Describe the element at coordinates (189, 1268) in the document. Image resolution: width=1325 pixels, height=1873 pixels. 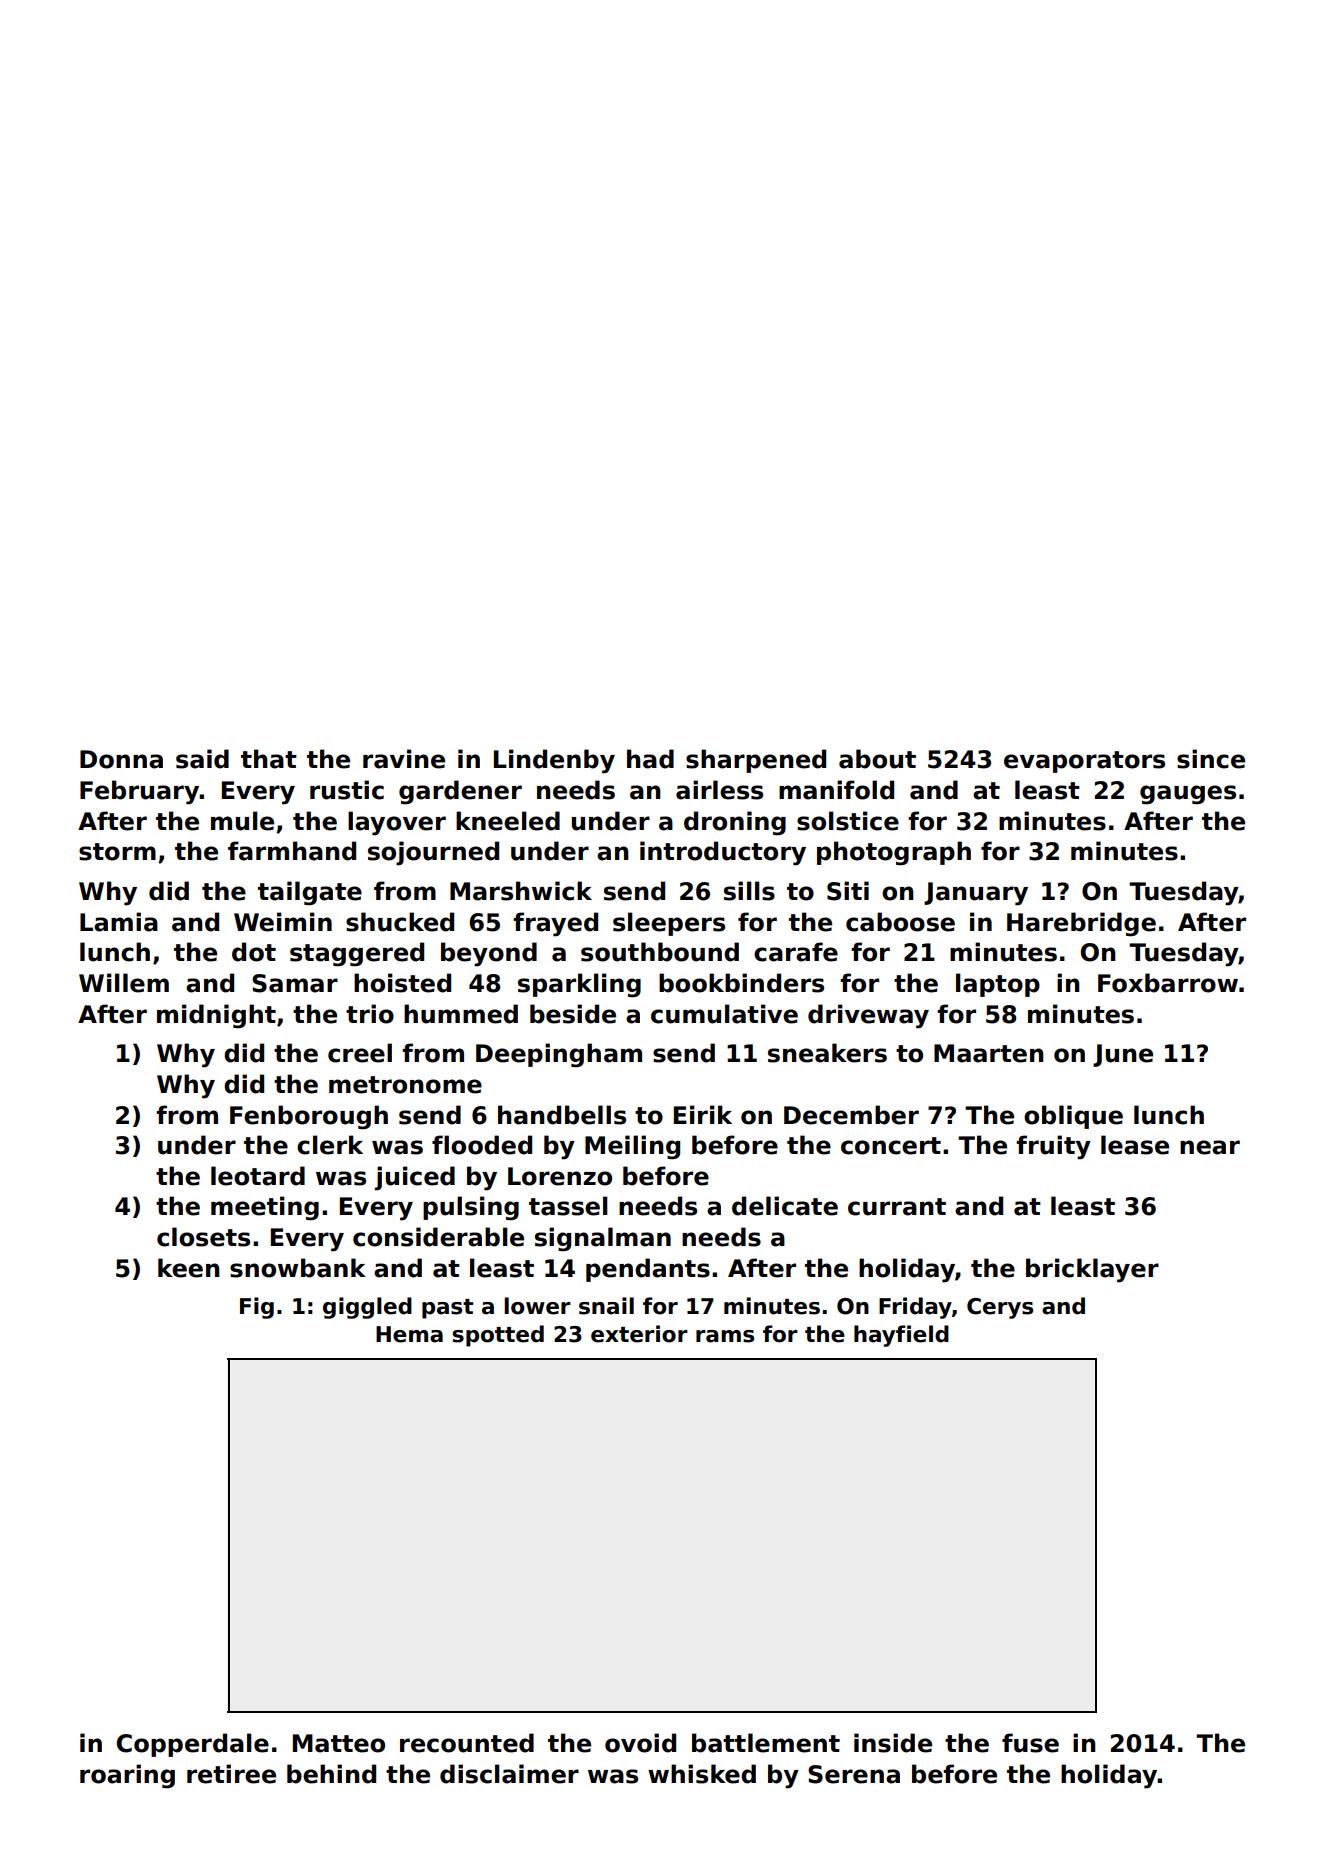
I see `keen` at that location.
